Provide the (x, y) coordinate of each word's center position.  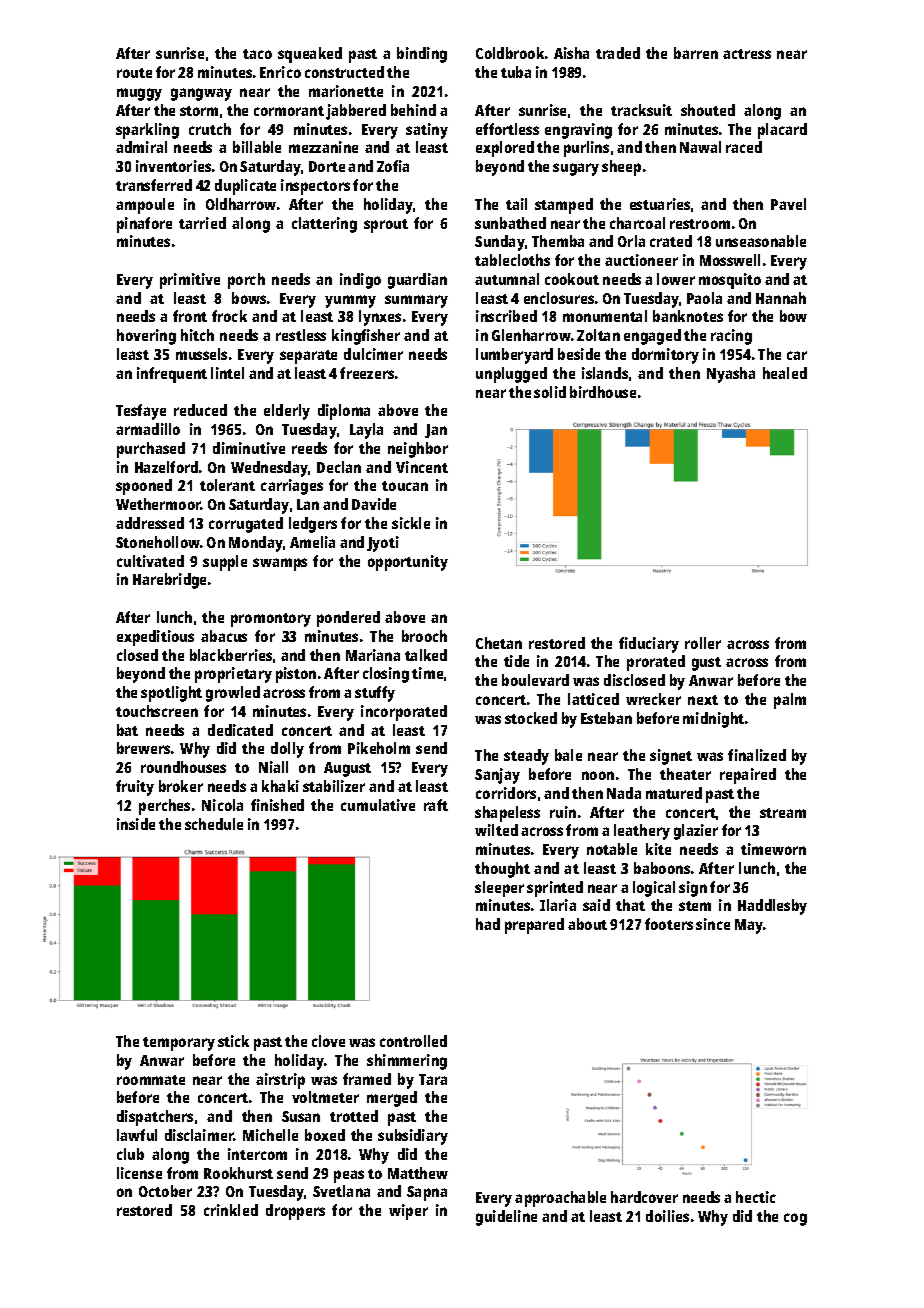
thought (502, 870)
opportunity (408, 563)
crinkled (231, 1210)
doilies (667, 1216)
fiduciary (649, 645)
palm (790, 701)
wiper (408, 1212)
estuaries (660, 204)
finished (277, 805)
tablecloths (512, 260)
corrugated (246, 525)
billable (257, 147)
